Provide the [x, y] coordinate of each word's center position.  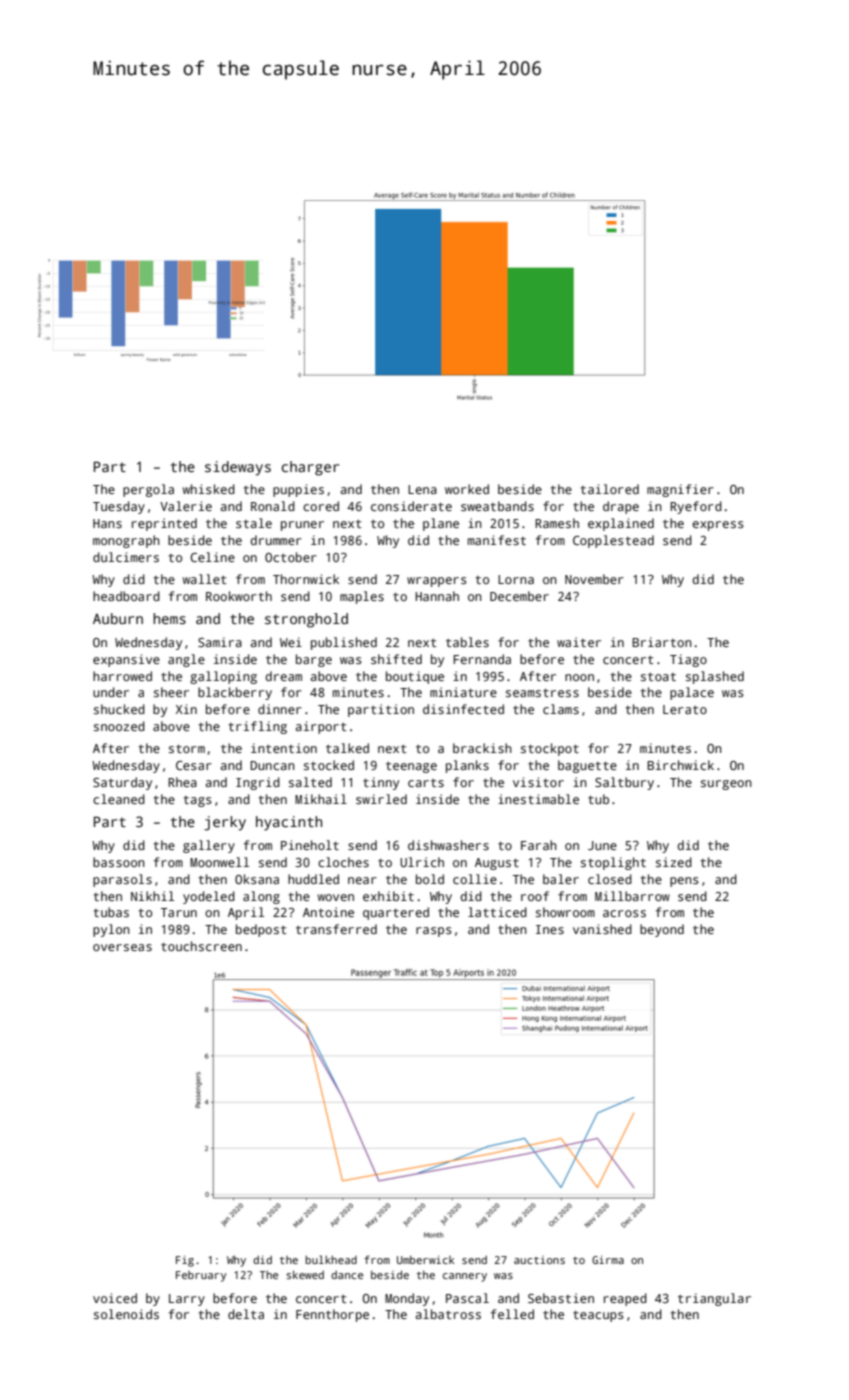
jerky [225, 823]
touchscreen [201, 946]
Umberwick [425, 1259]
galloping [223, 677]
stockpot [550, 749]
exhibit [388, 896]
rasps [434, 932]
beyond [662, 930]
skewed [305, 1274]
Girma [608, 1260]
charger [310, 468]
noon [579, 677]
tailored [610, 489]
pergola [148, 490]
